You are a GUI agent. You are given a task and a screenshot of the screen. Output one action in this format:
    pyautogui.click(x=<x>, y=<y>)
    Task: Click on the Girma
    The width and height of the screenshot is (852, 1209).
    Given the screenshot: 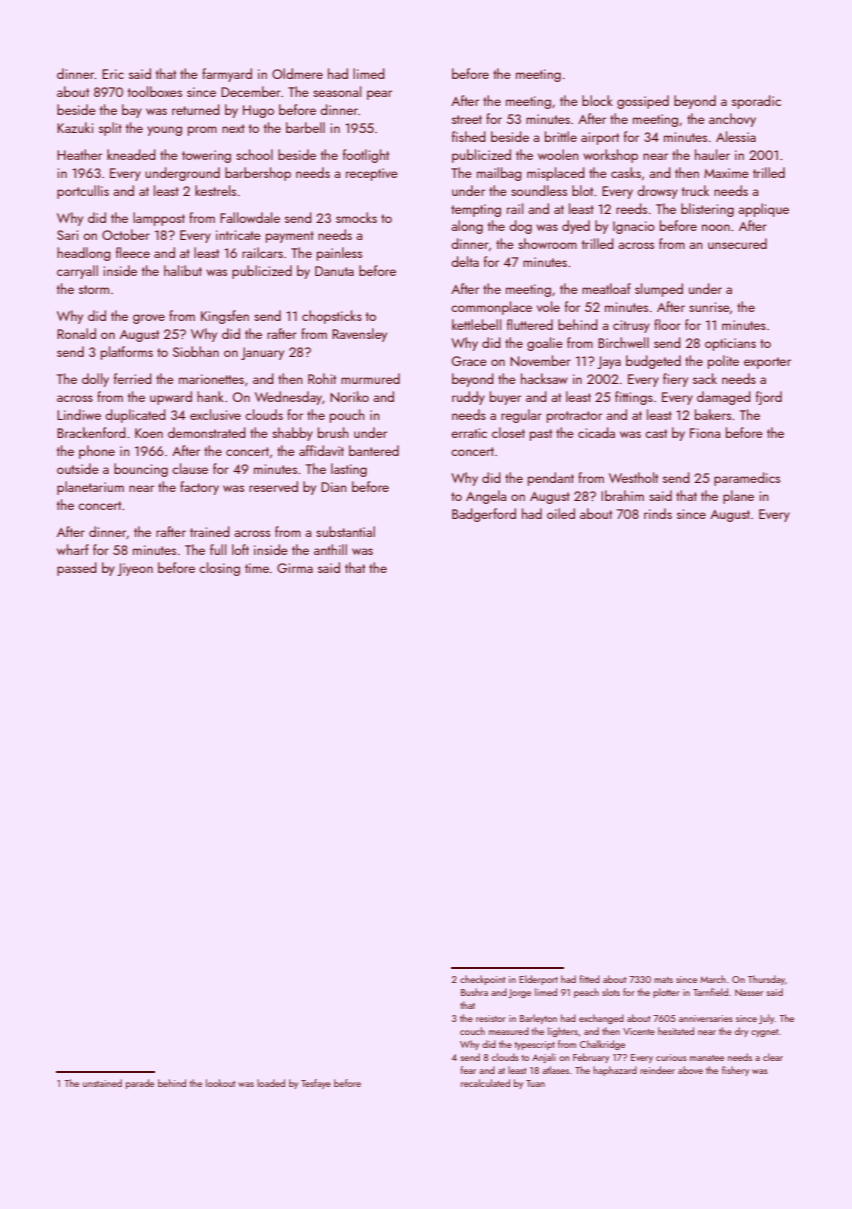 What is the action you would take?
    pyautogui.click(x=295, y=568)
